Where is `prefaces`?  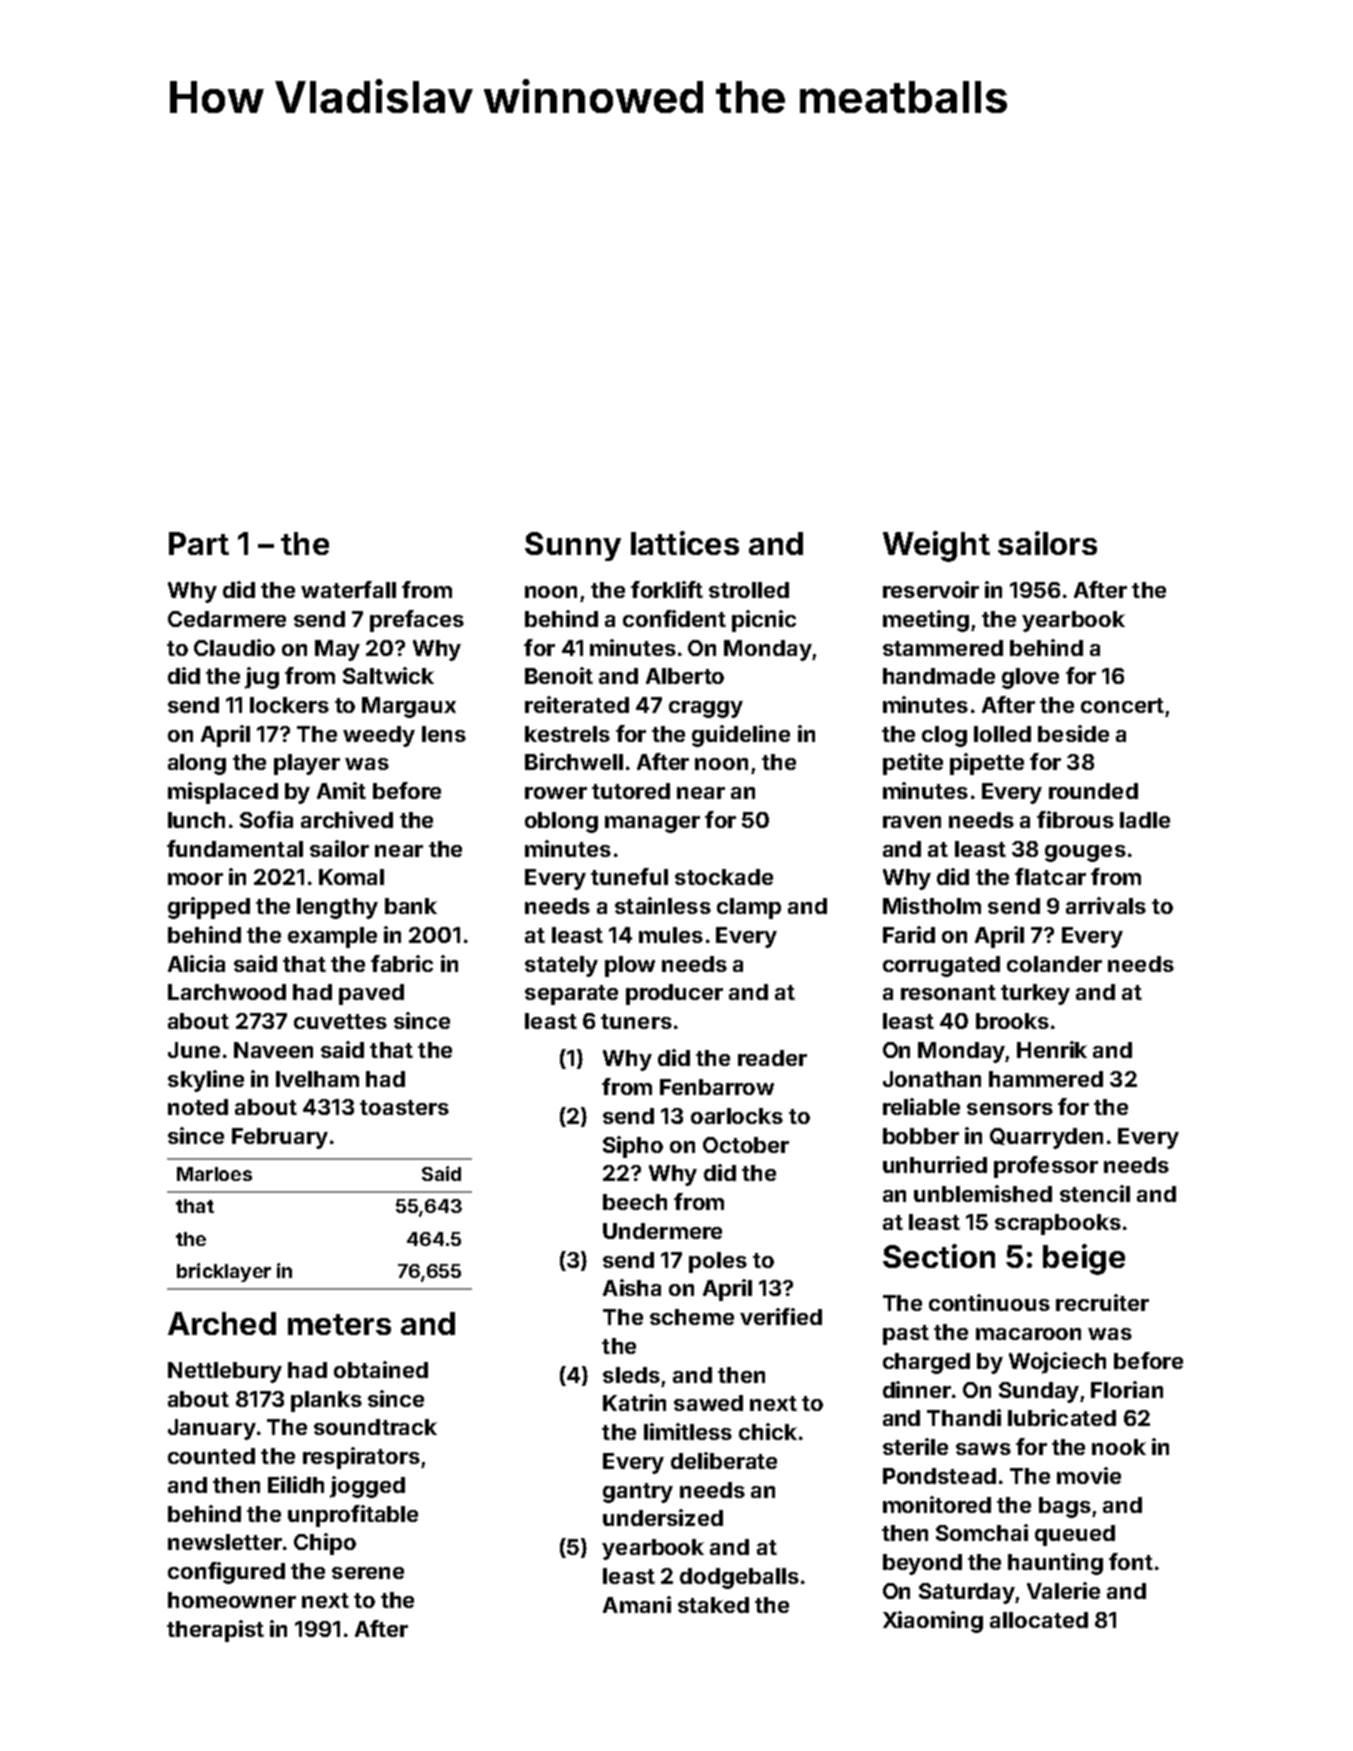
prefaces is located at coordinates (417, 621).
